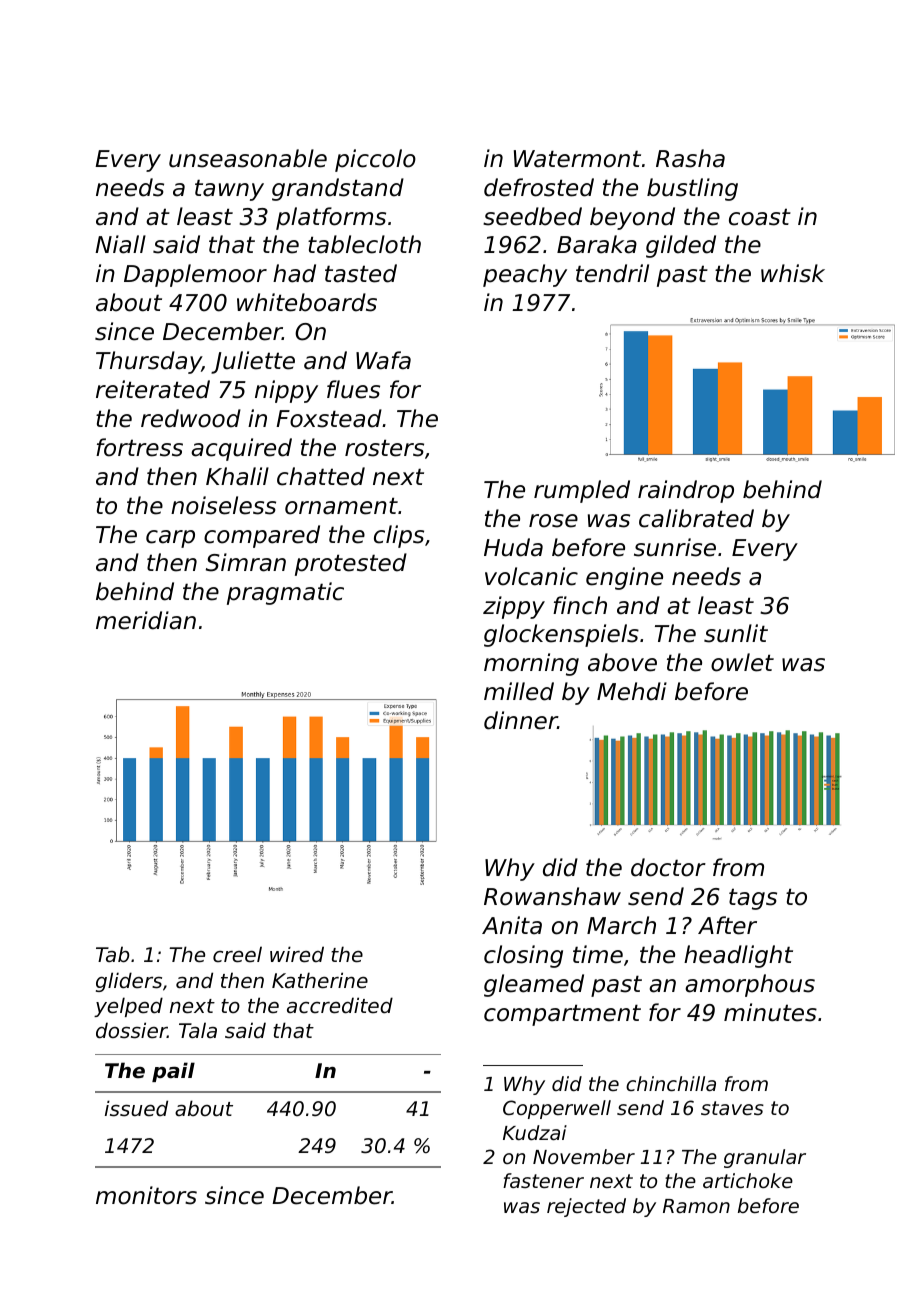 This document has width=924, height=1311. Describe the element at coordinates (742, 662) in the document. I see `owlet` at that location.
